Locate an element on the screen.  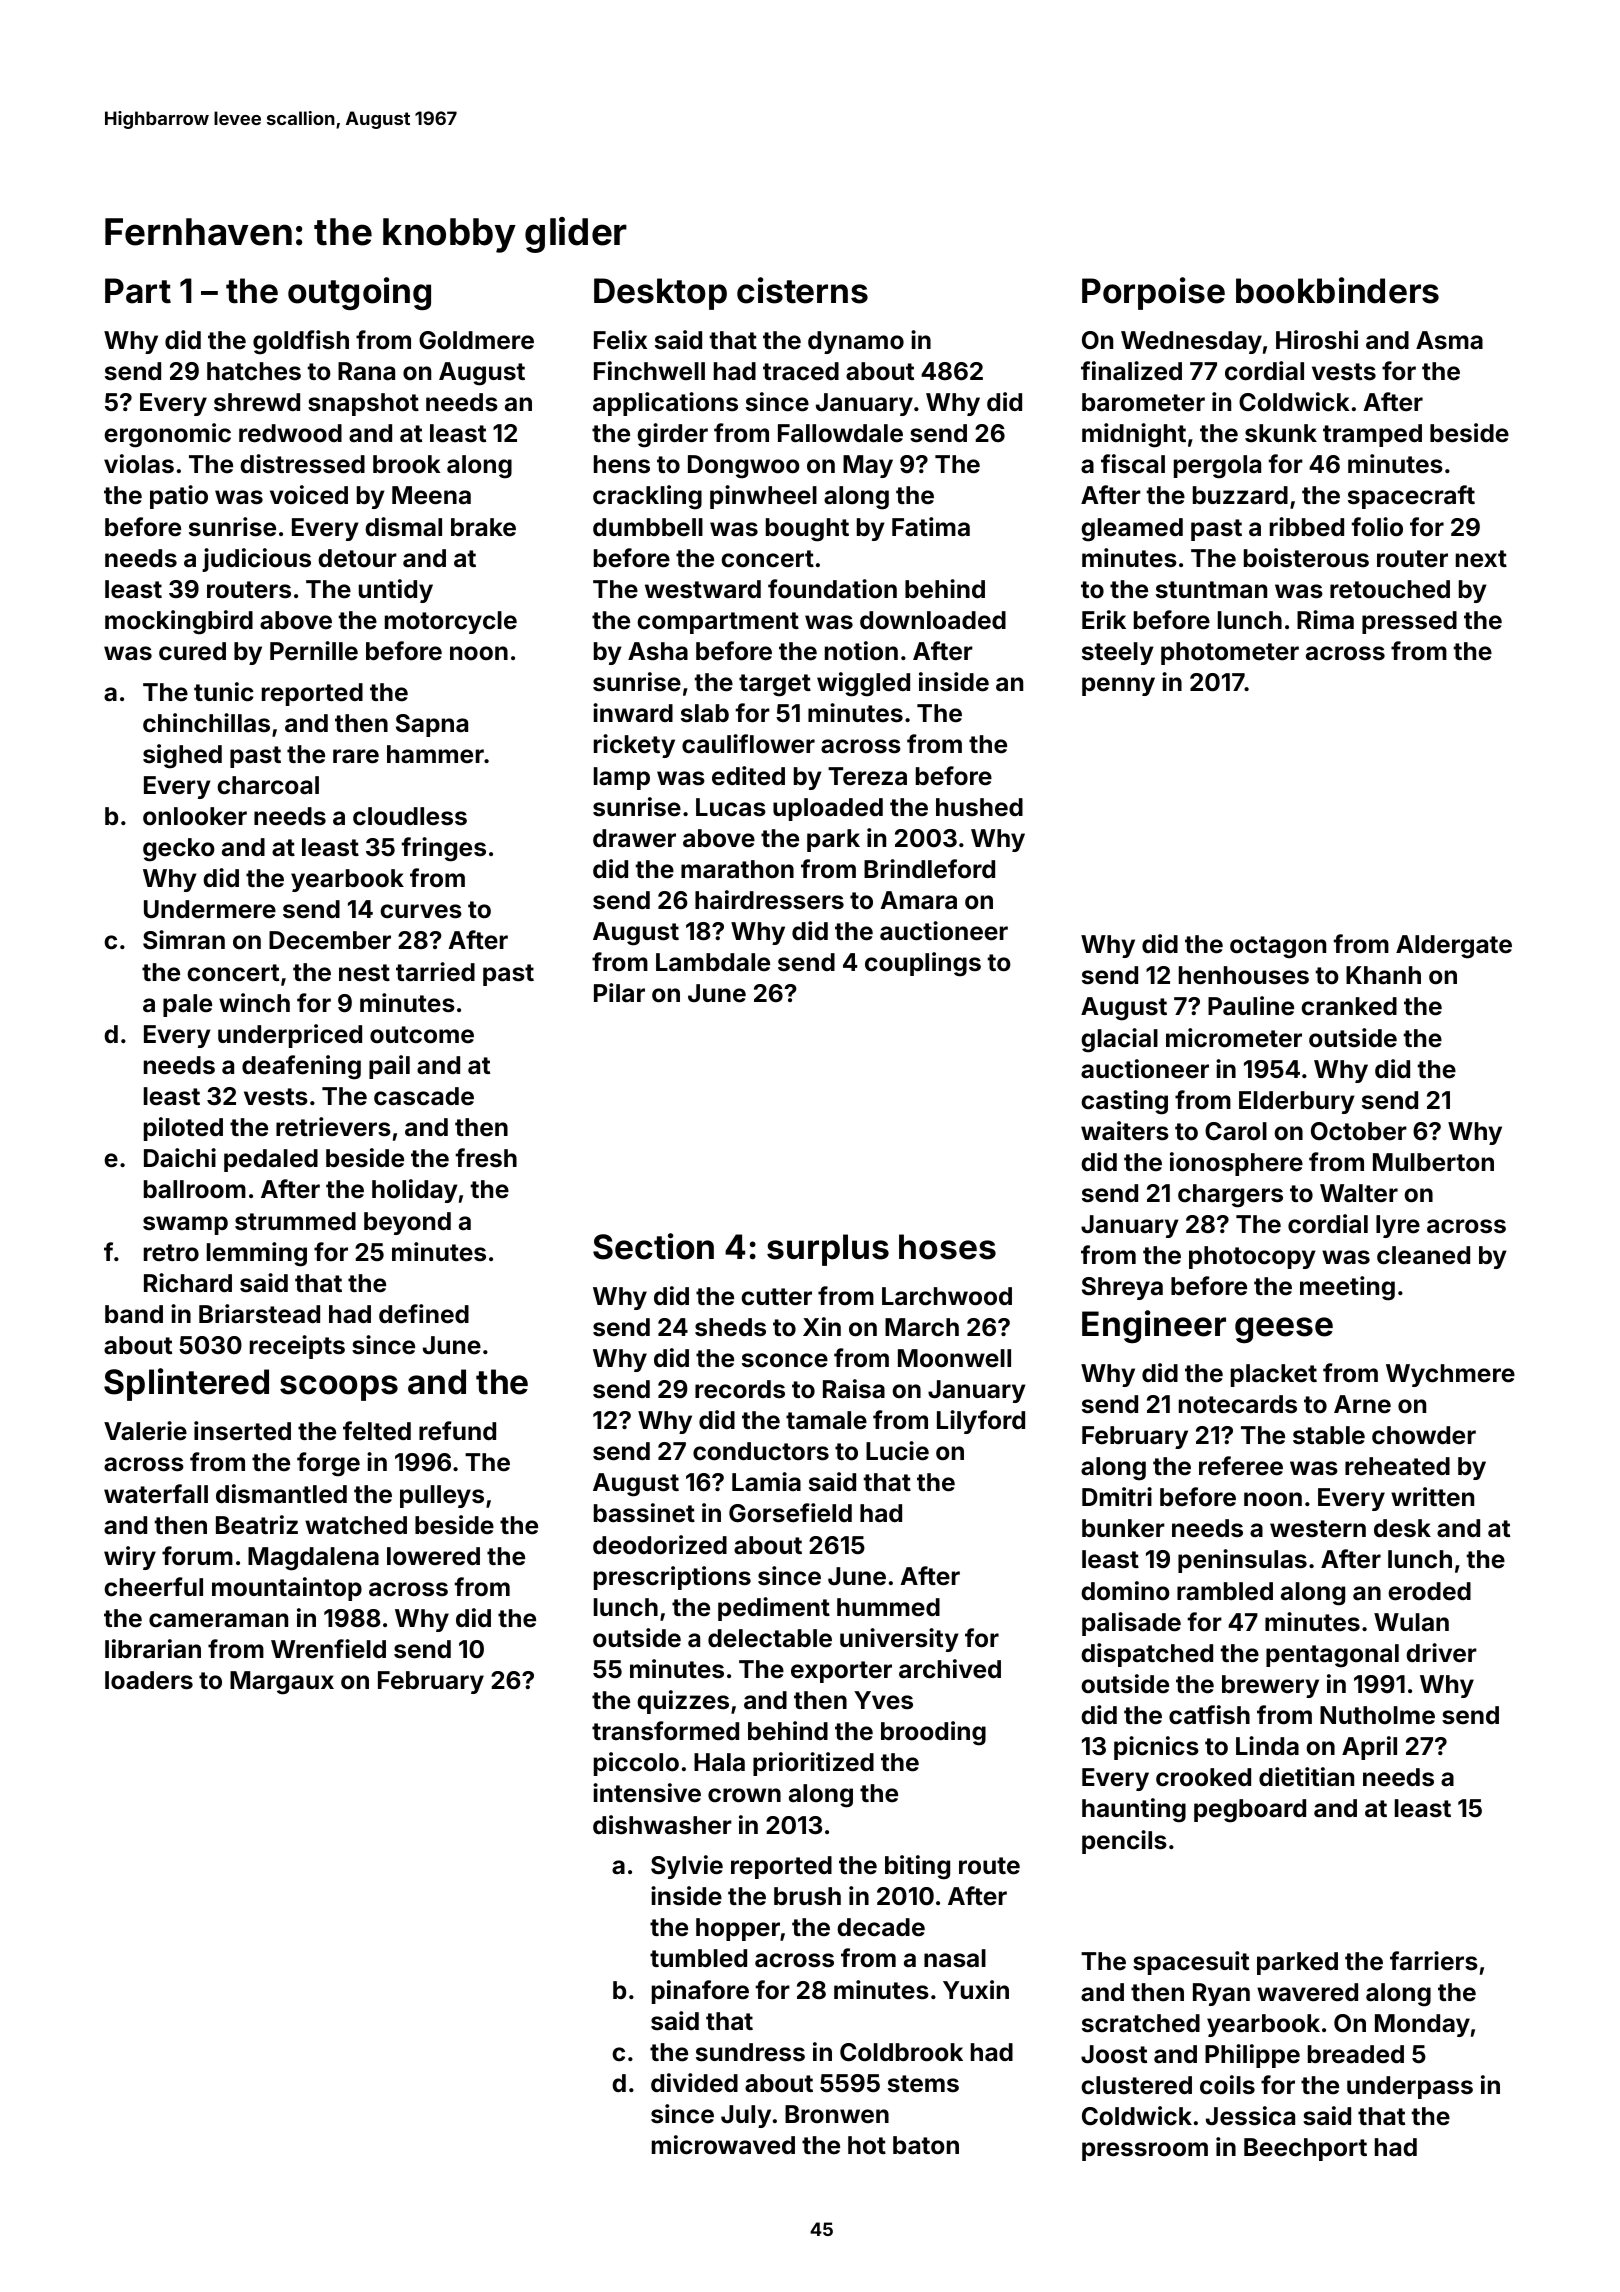
pressed is located at coordinates (1409, 622).
